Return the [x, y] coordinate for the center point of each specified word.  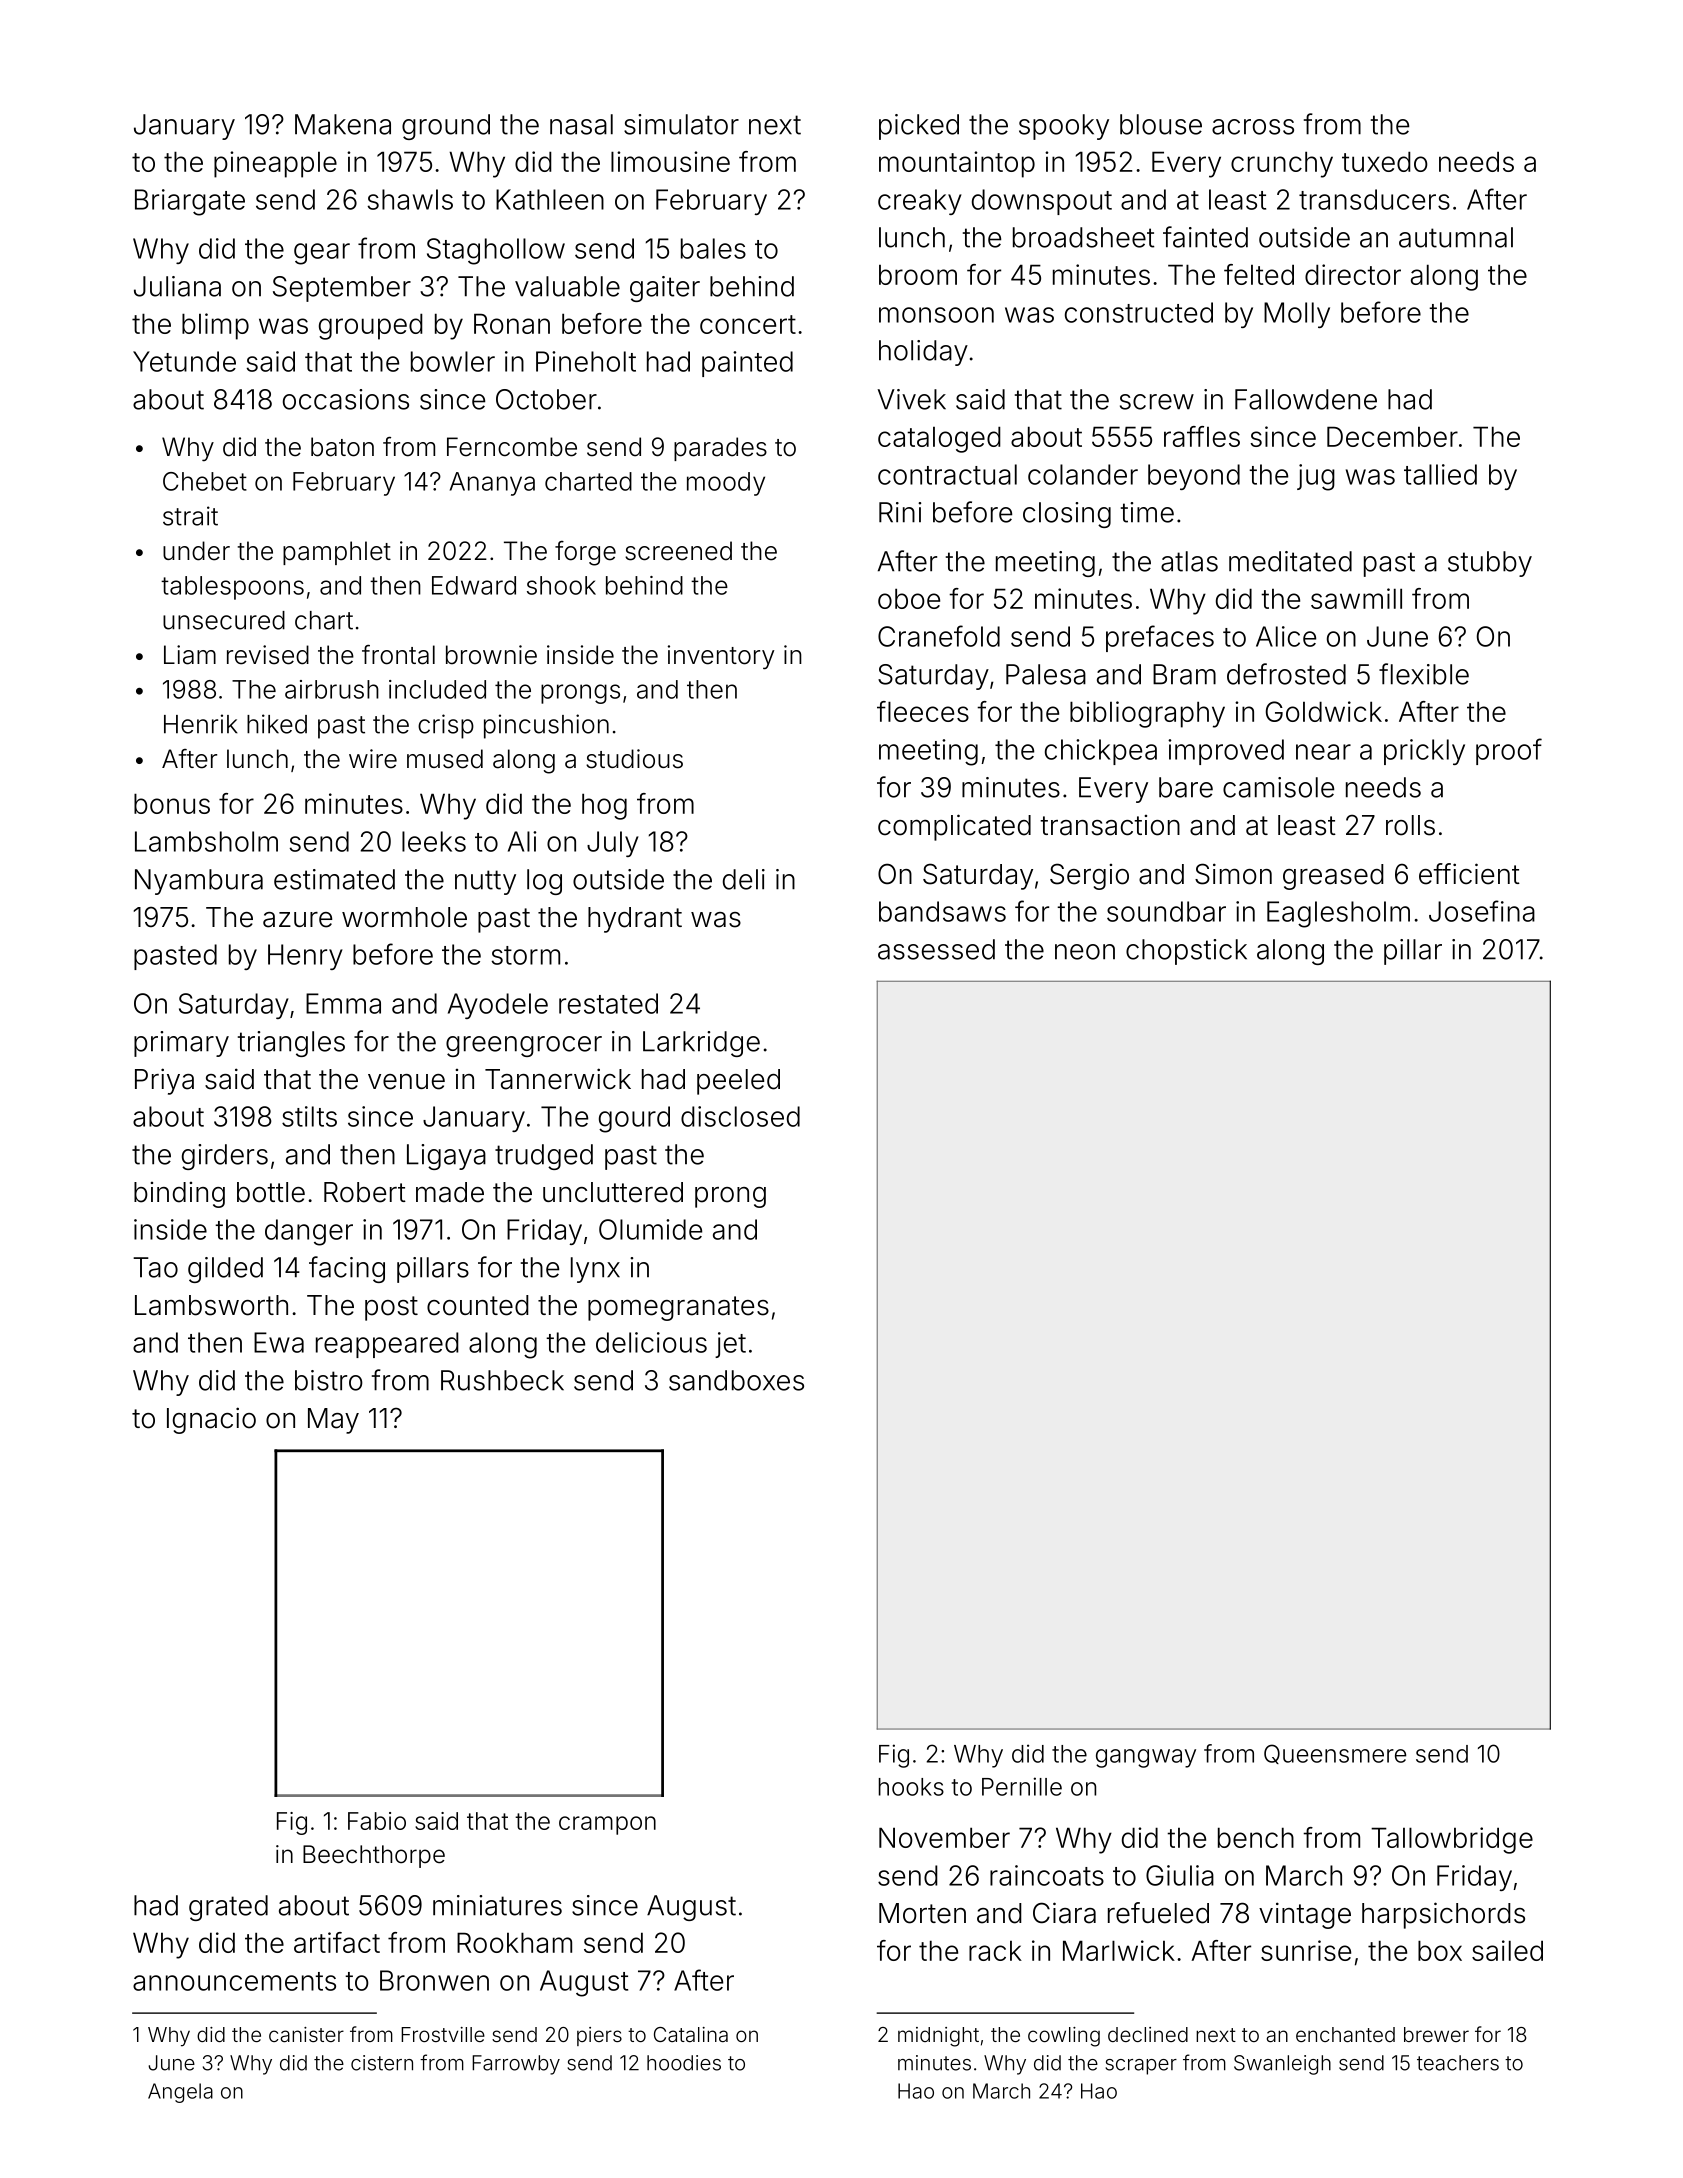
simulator [681, 124]
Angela [180, 2093]
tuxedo [1385, 161]
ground [446, 127]
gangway [1146, 1758]
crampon [607, 1825]
